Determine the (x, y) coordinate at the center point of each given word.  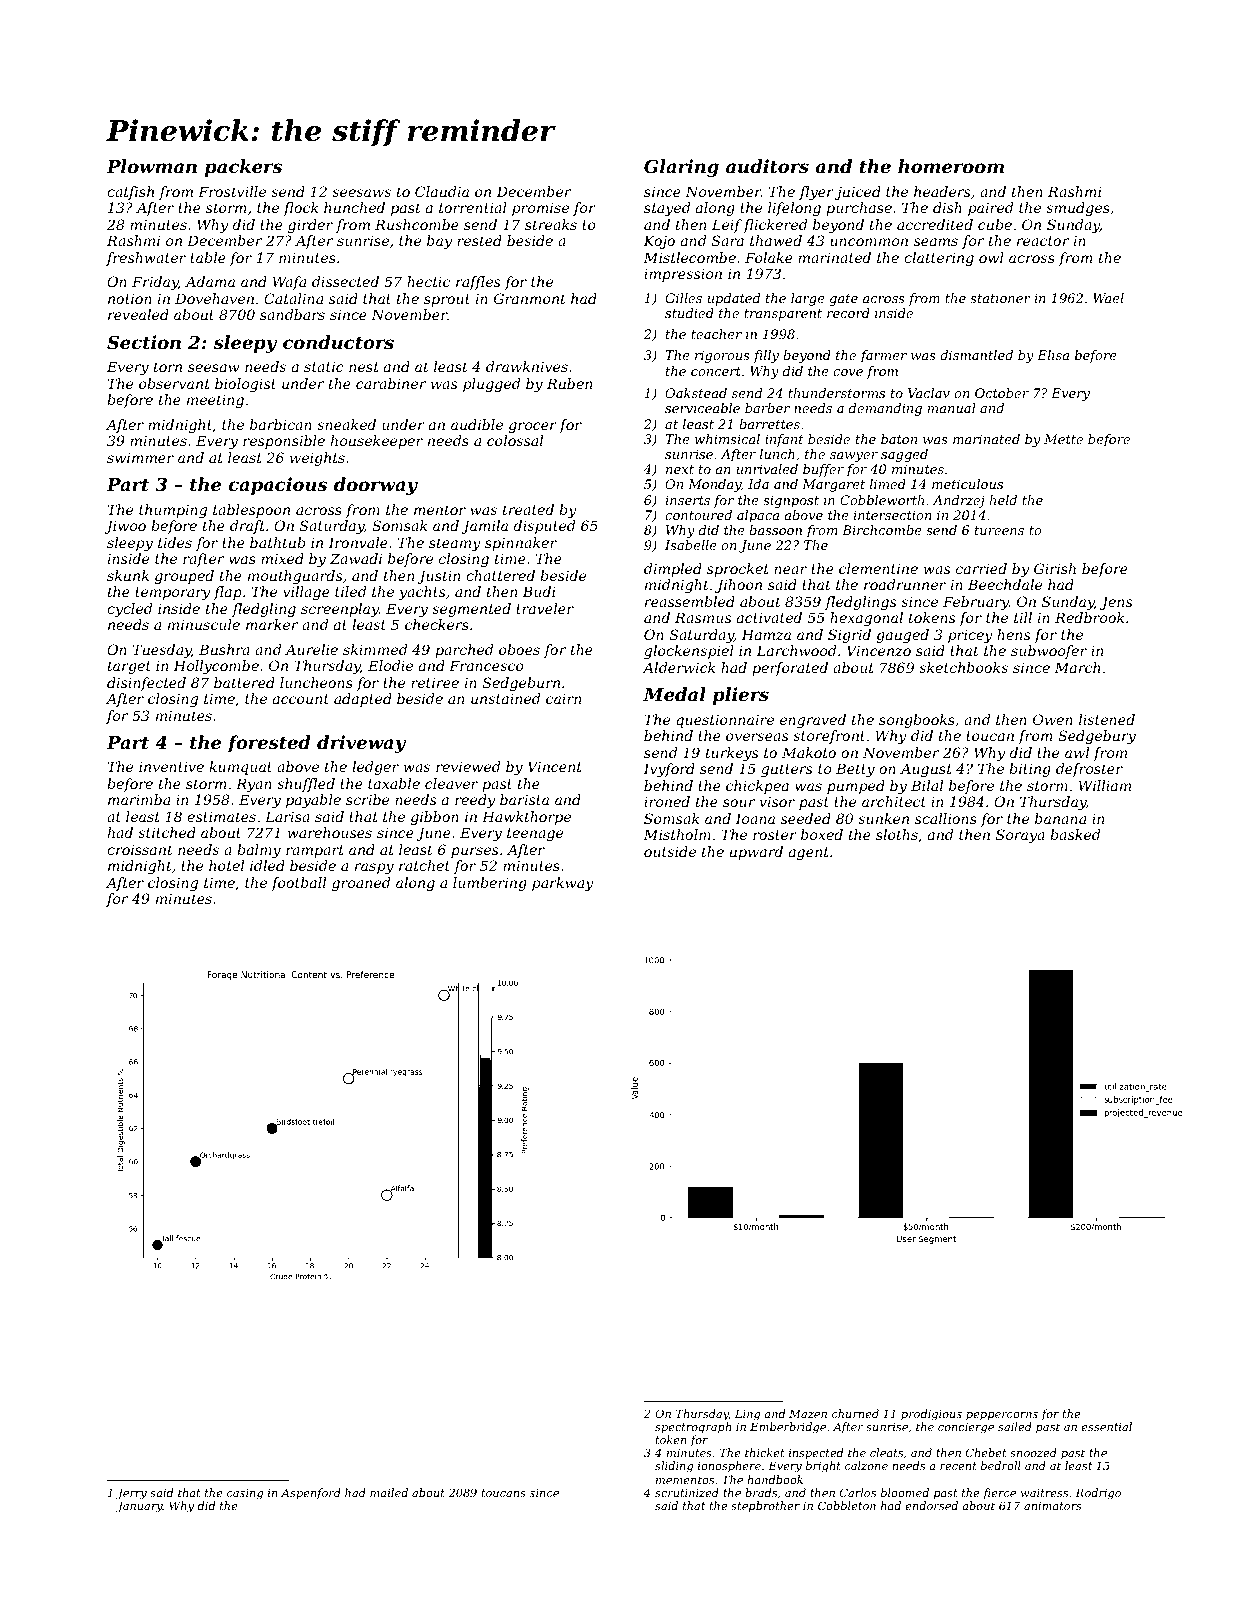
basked (1075, 834)
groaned (361, 884)
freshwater (146, 259)
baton (899, 439)
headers (942, 191)
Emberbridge (788, 1428)
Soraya (1020, 836)
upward (756, 853)
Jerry (131, 1494)
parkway (563, 884)
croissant (140, 849)
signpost (791, 501)
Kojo (659, 242)
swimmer (140, 457)
